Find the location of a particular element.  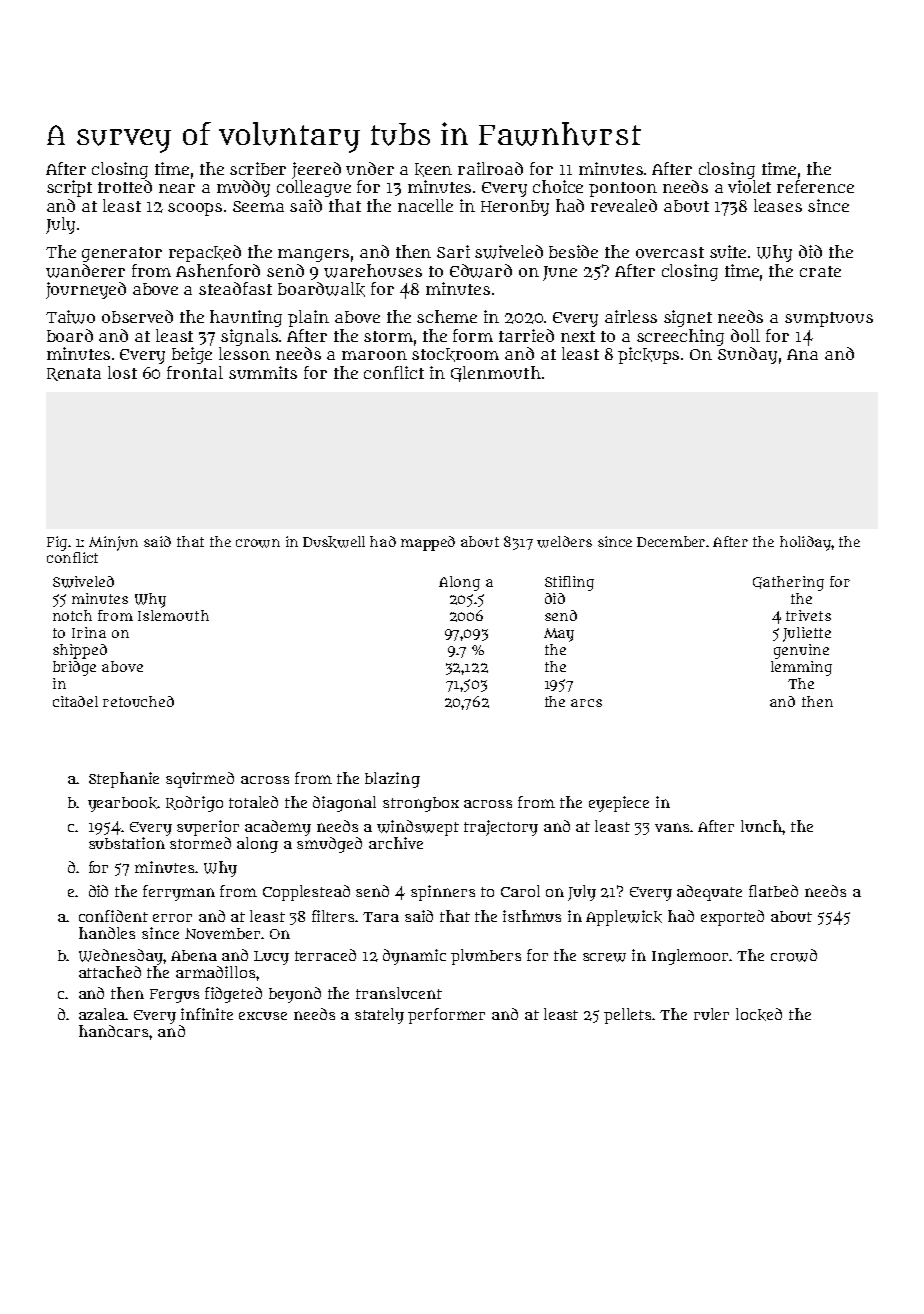

script is located at coordinates (69, 188).
